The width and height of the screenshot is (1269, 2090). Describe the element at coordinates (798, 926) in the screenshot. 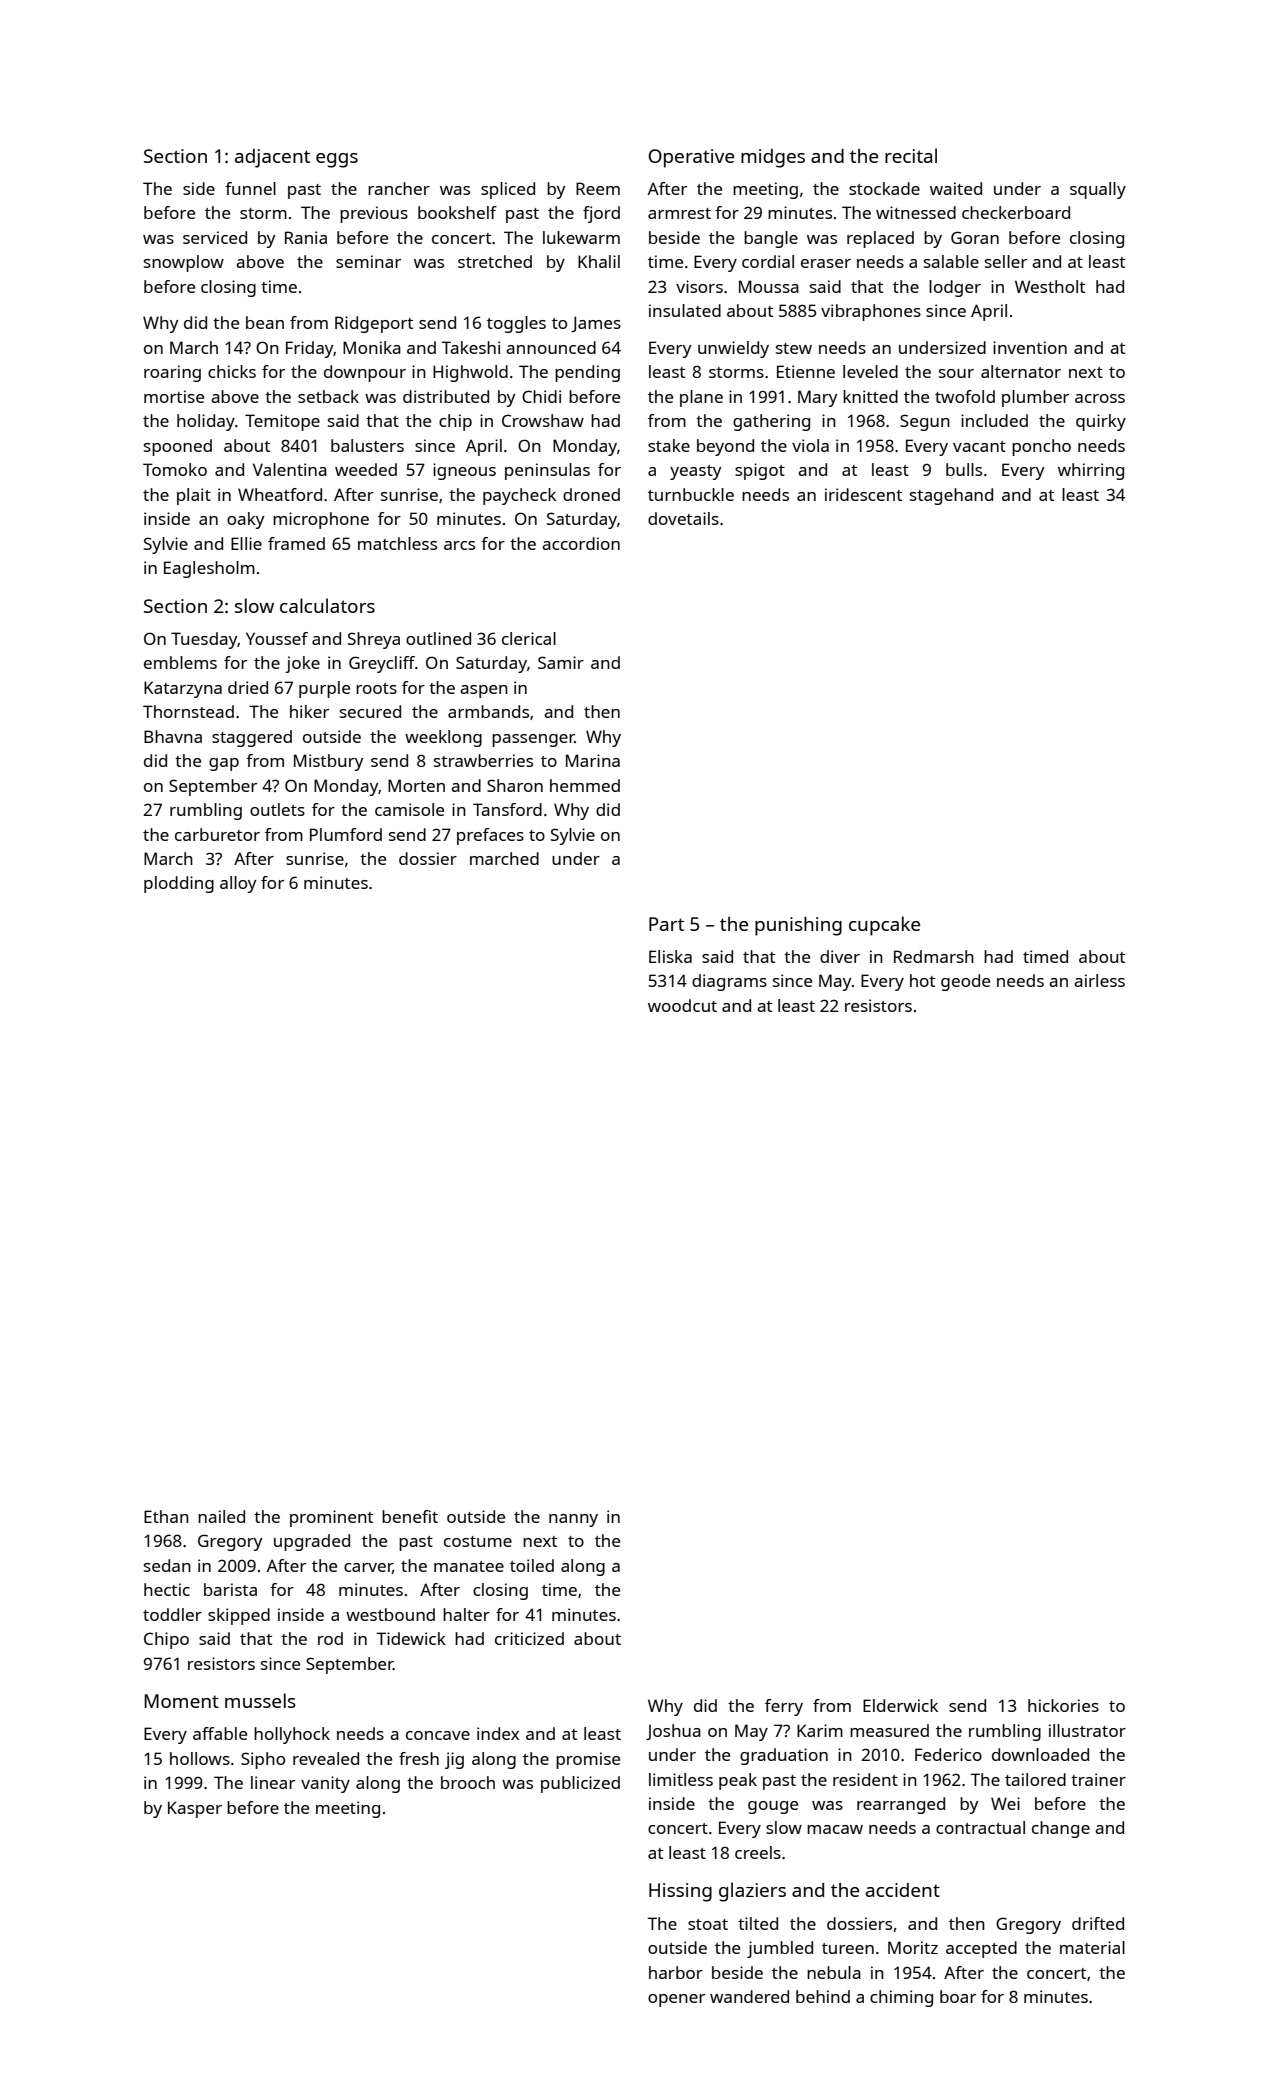

I see `punishing` at that location.
